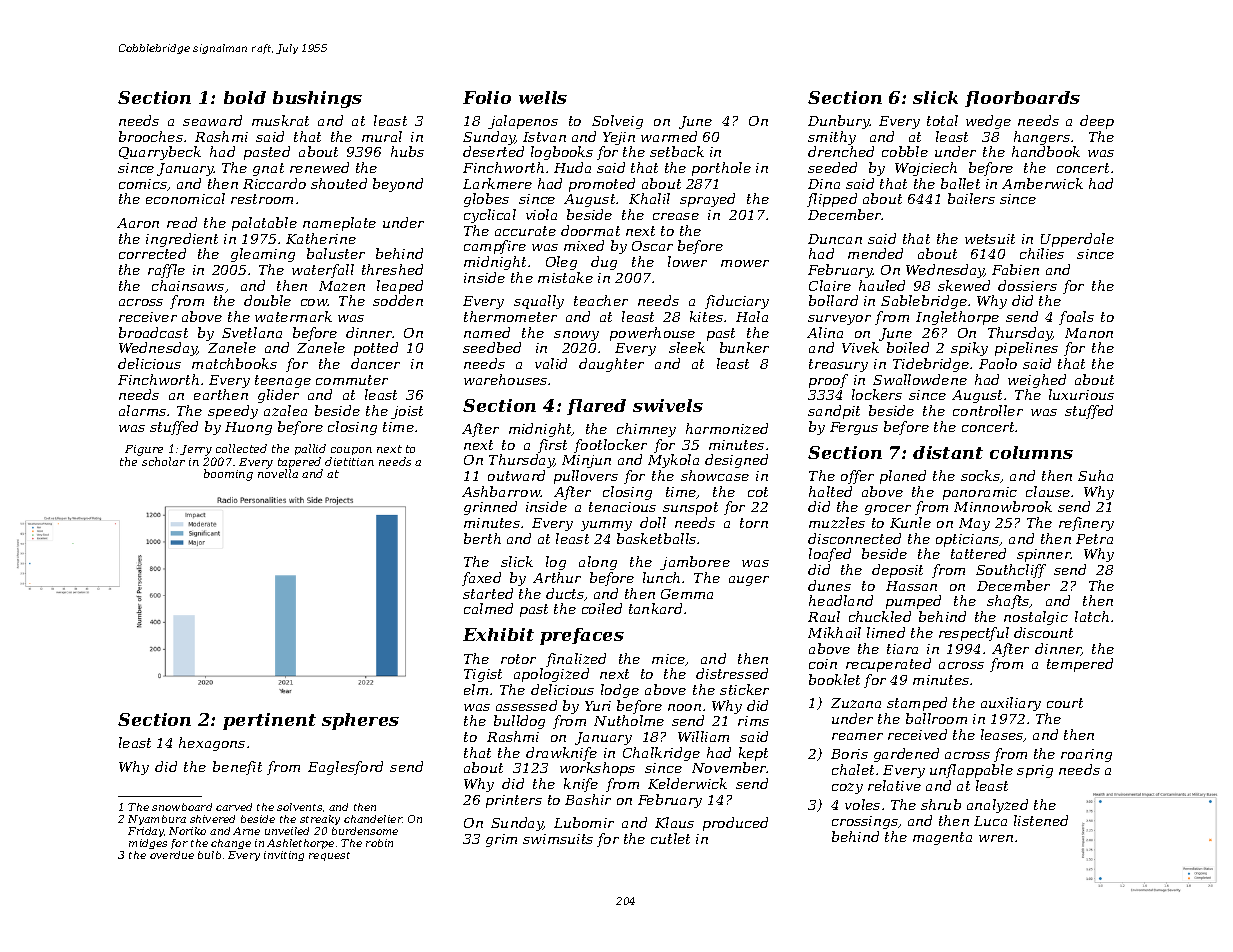 The width and height of the image is (1233, 952). Describe the element at coordinates (543, 97) in the image. I see `wells` at that location.
